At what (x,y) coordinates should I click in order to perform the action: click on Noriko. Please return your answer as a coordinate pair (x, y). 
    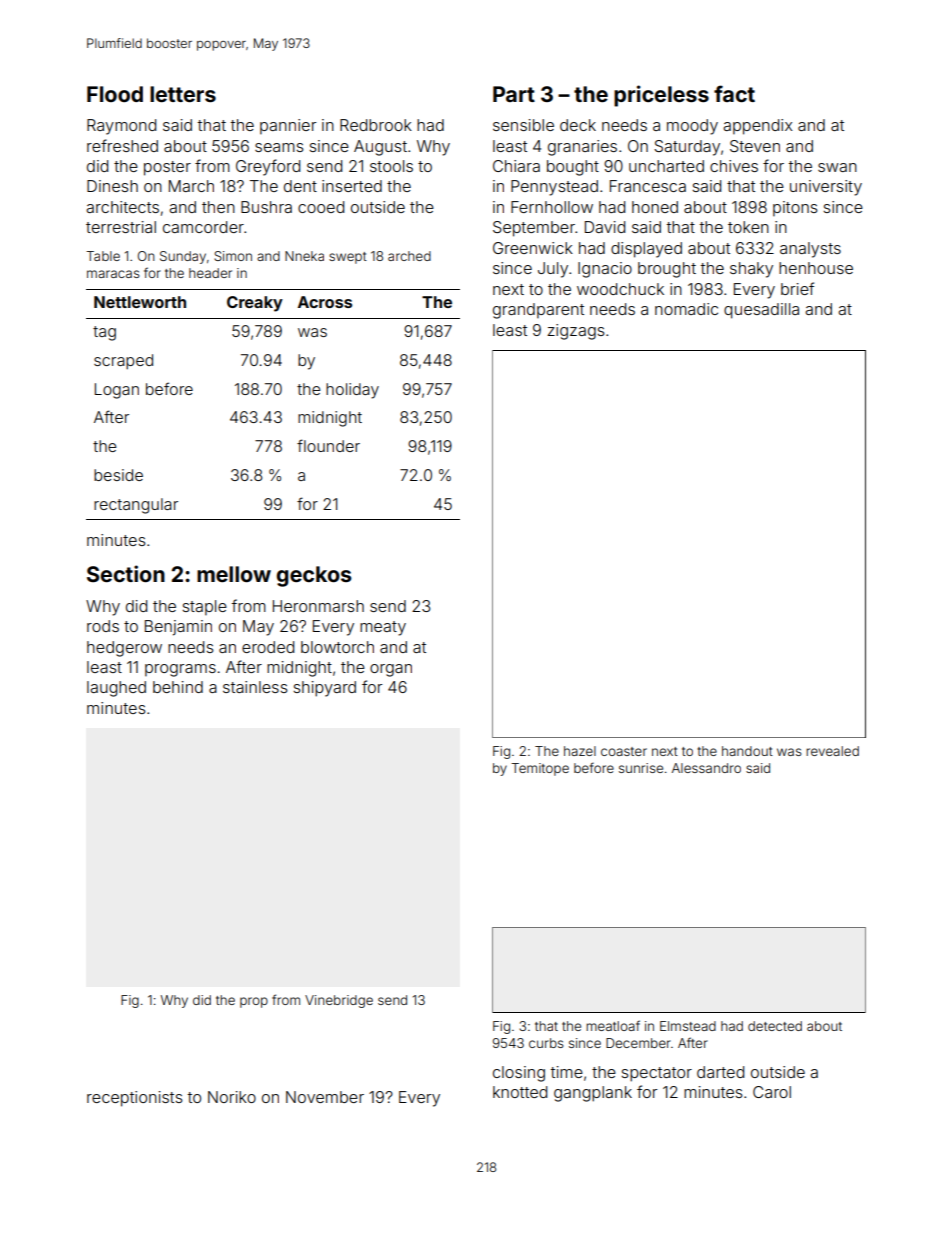
    Looking at the image, I should click on (232, 1097).
